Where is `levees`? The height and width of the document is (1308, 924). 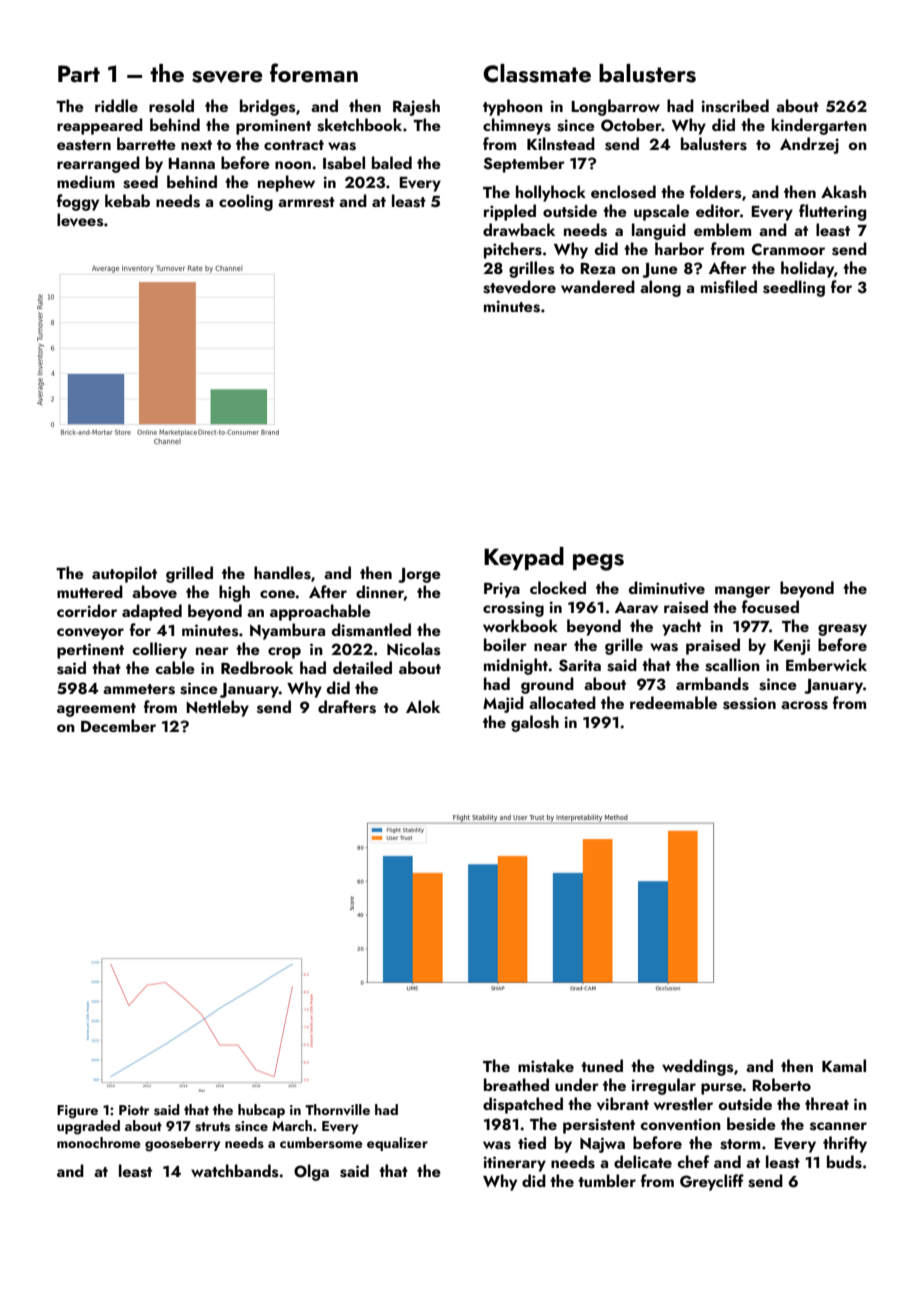
levees is located at coordinates (80, 220).
